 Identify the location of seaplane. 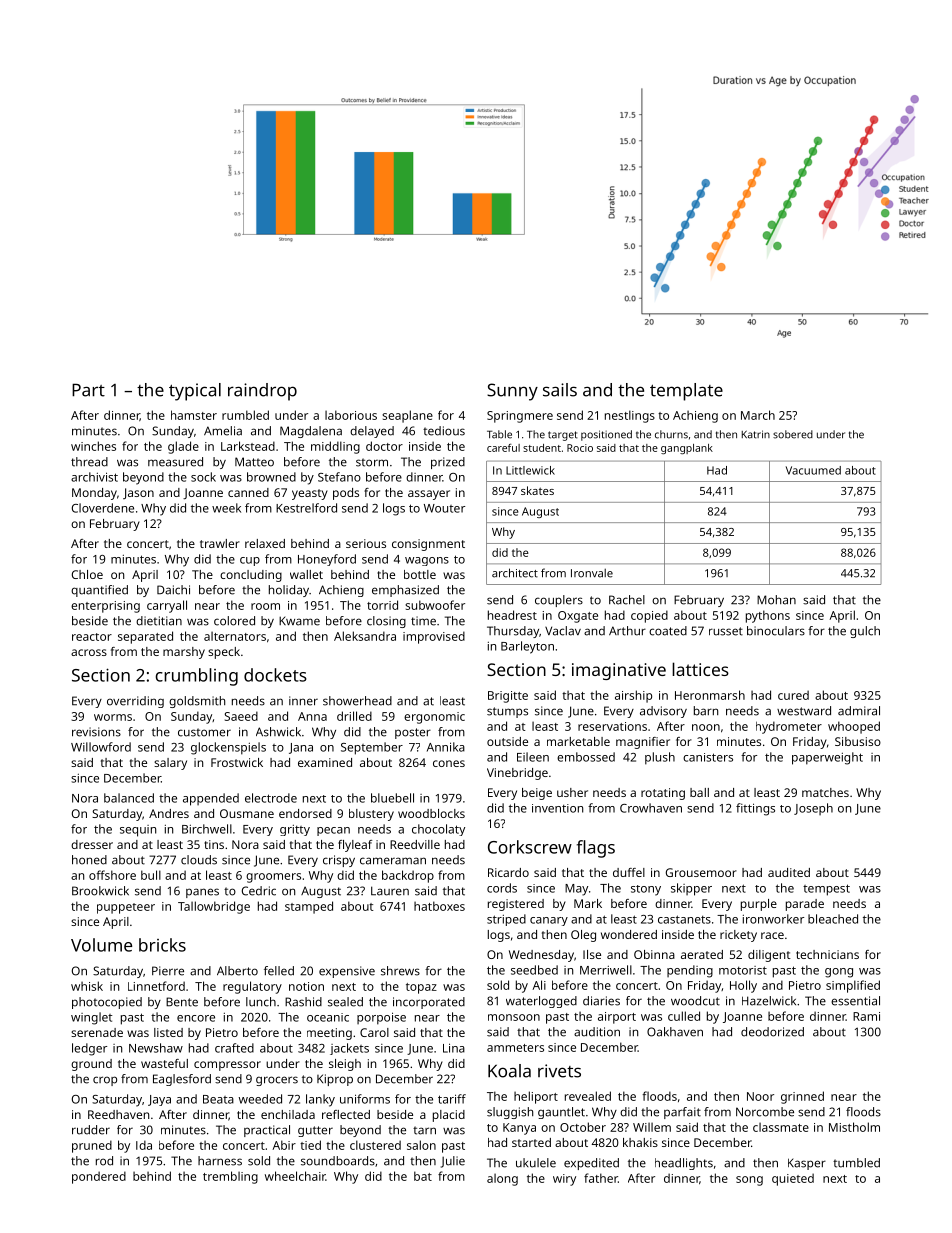
(407, 416).
